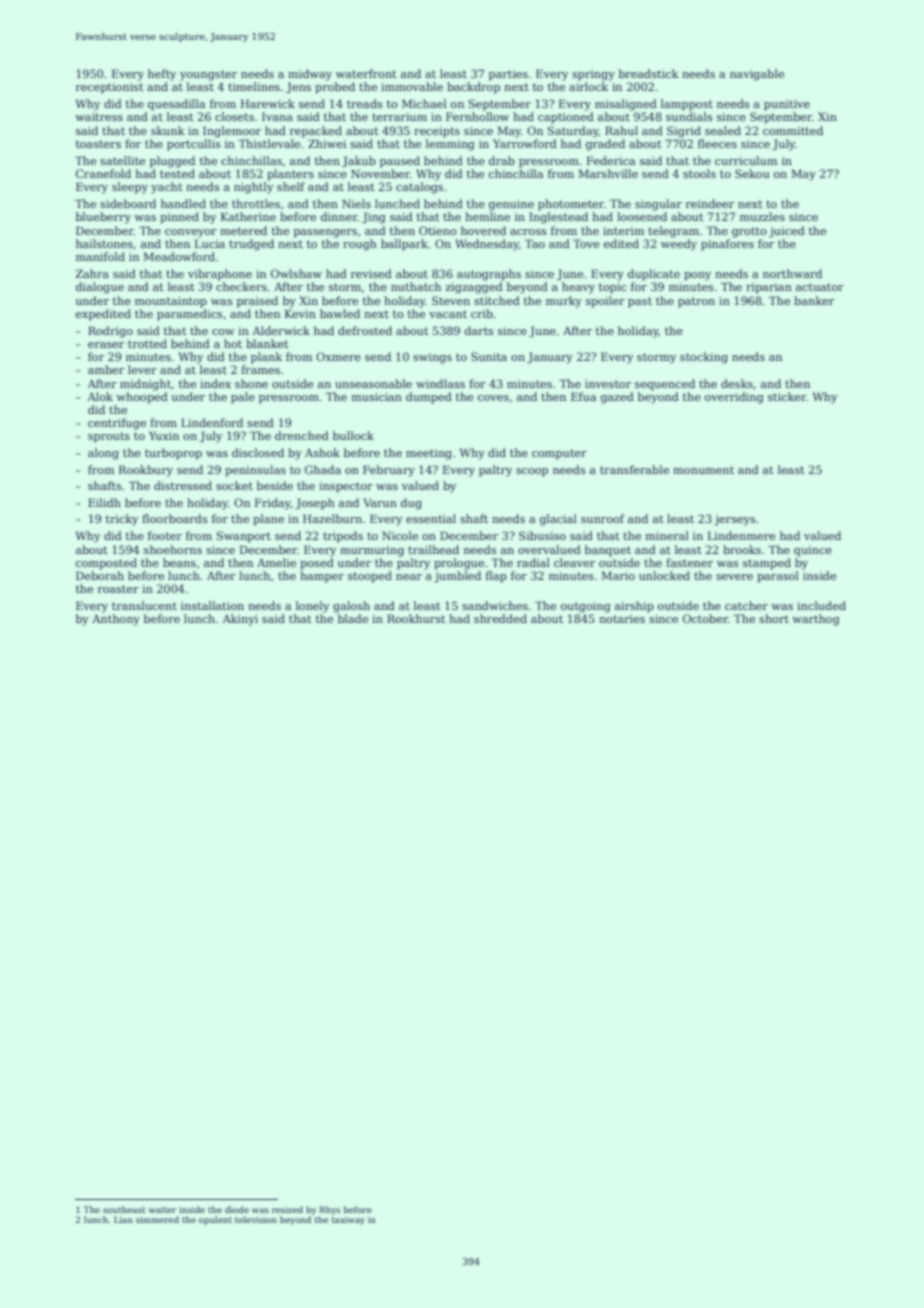 The image size is (924, 1308). I want to click on riparian, so click(769, 288).
